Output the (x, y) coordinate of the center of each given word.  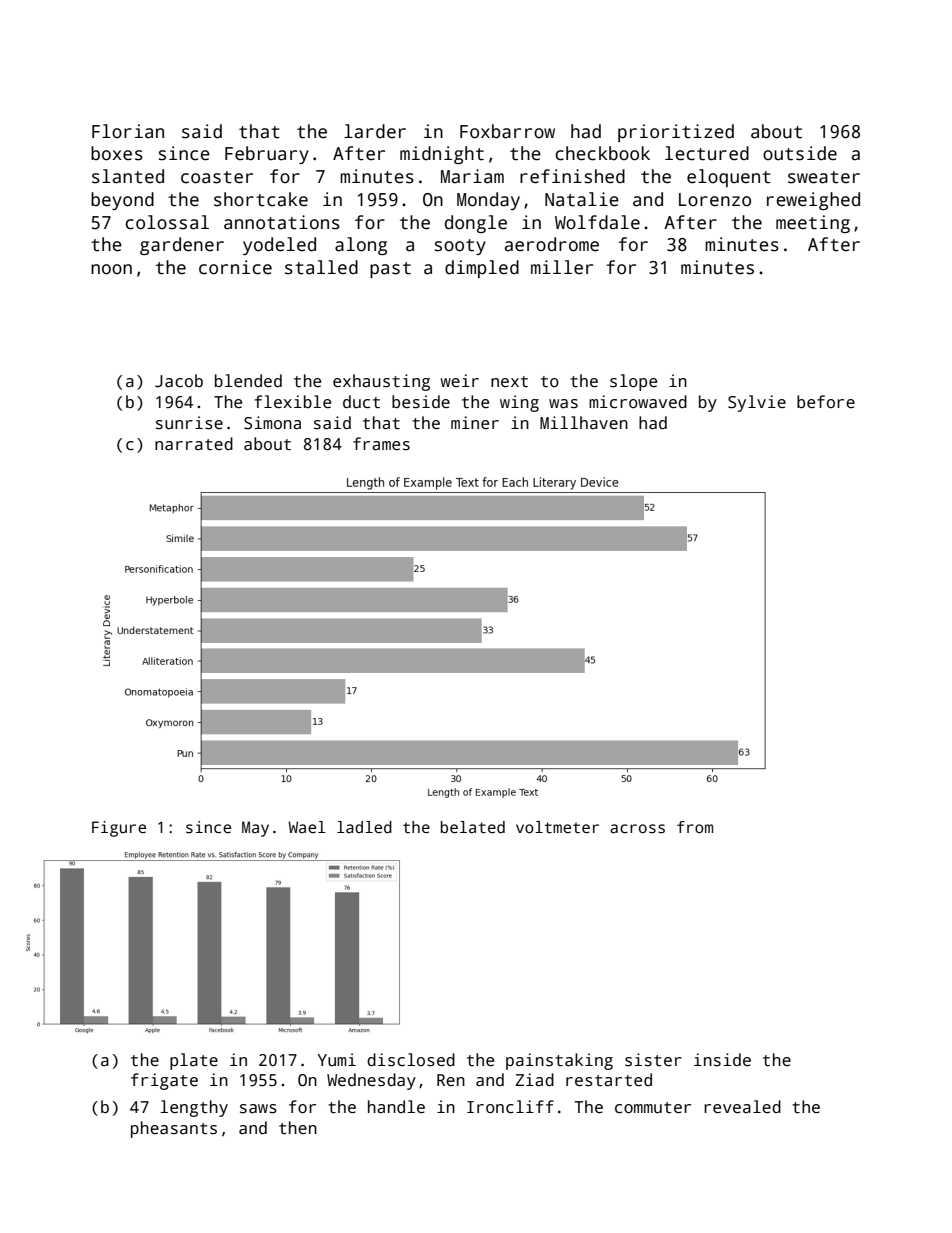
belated (473, 827)
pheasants (174, 1129)
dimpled (482, 269)
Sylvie (757, 403)
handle (396, 1107)
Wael (307, 827)
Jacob (179, 381)
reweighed (813, 201)
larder (375, 131)
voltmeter (557, 827)
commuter (653, 1108)
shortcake (261, 199)
